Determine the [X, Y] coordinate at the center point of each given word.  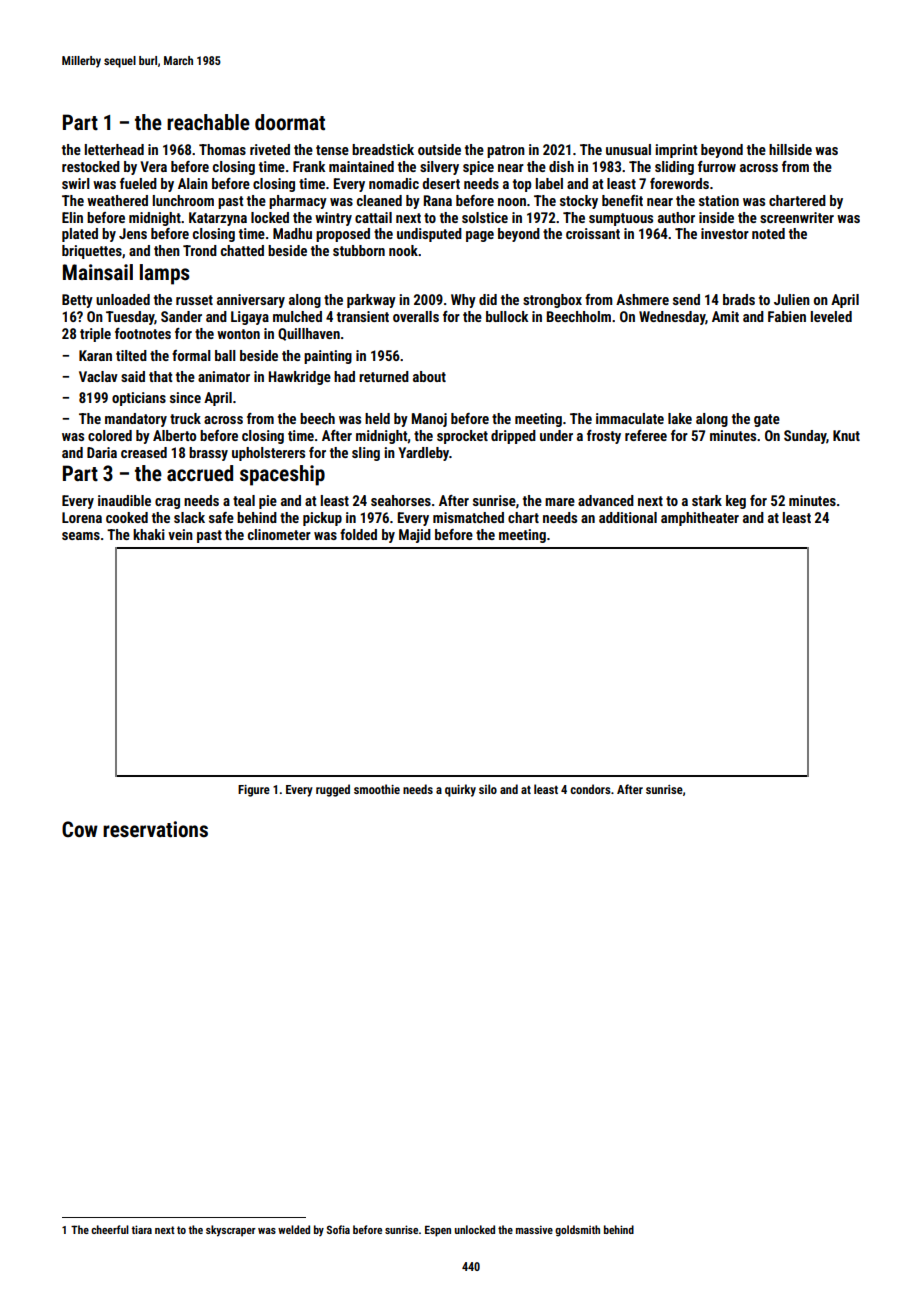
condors [590, 789]
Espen [438, 1231]
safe [221, 517]
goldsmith [577, 1231]
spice [478, 168]
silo [488, 789]
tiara [141, 1229]
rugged [333, 790]
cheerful [110, 1229]
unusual [628, 149]
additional [628, 517]
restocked [91, 166]
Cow [80, 829]
